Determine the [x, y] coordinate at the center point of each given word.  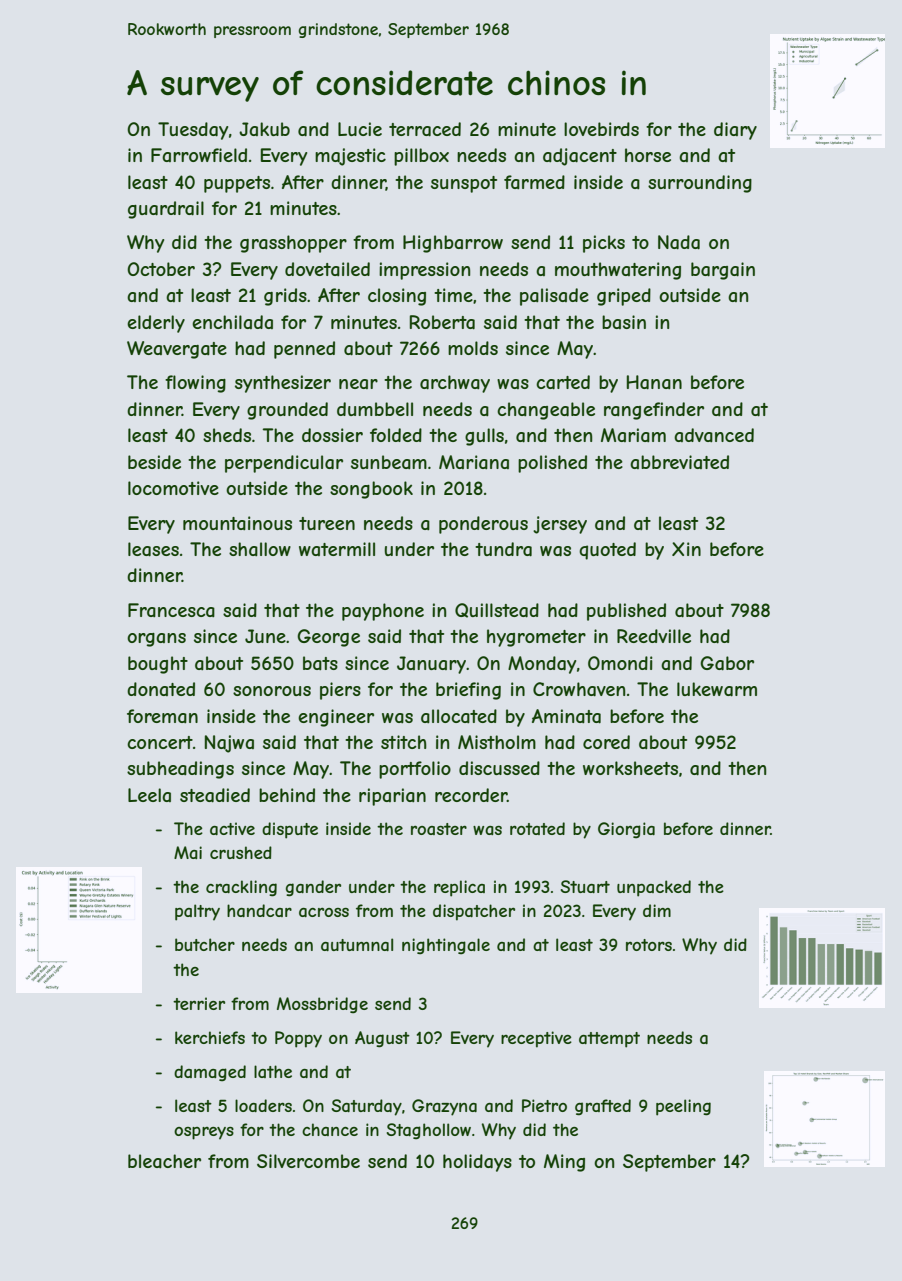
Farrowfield [199, 155]
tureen [327, 523]
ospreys [204, 1133]
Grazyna [444, 1107]
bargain [723, 271]
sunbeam [389, 462]
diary [735, 131]
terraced [425, 129]
